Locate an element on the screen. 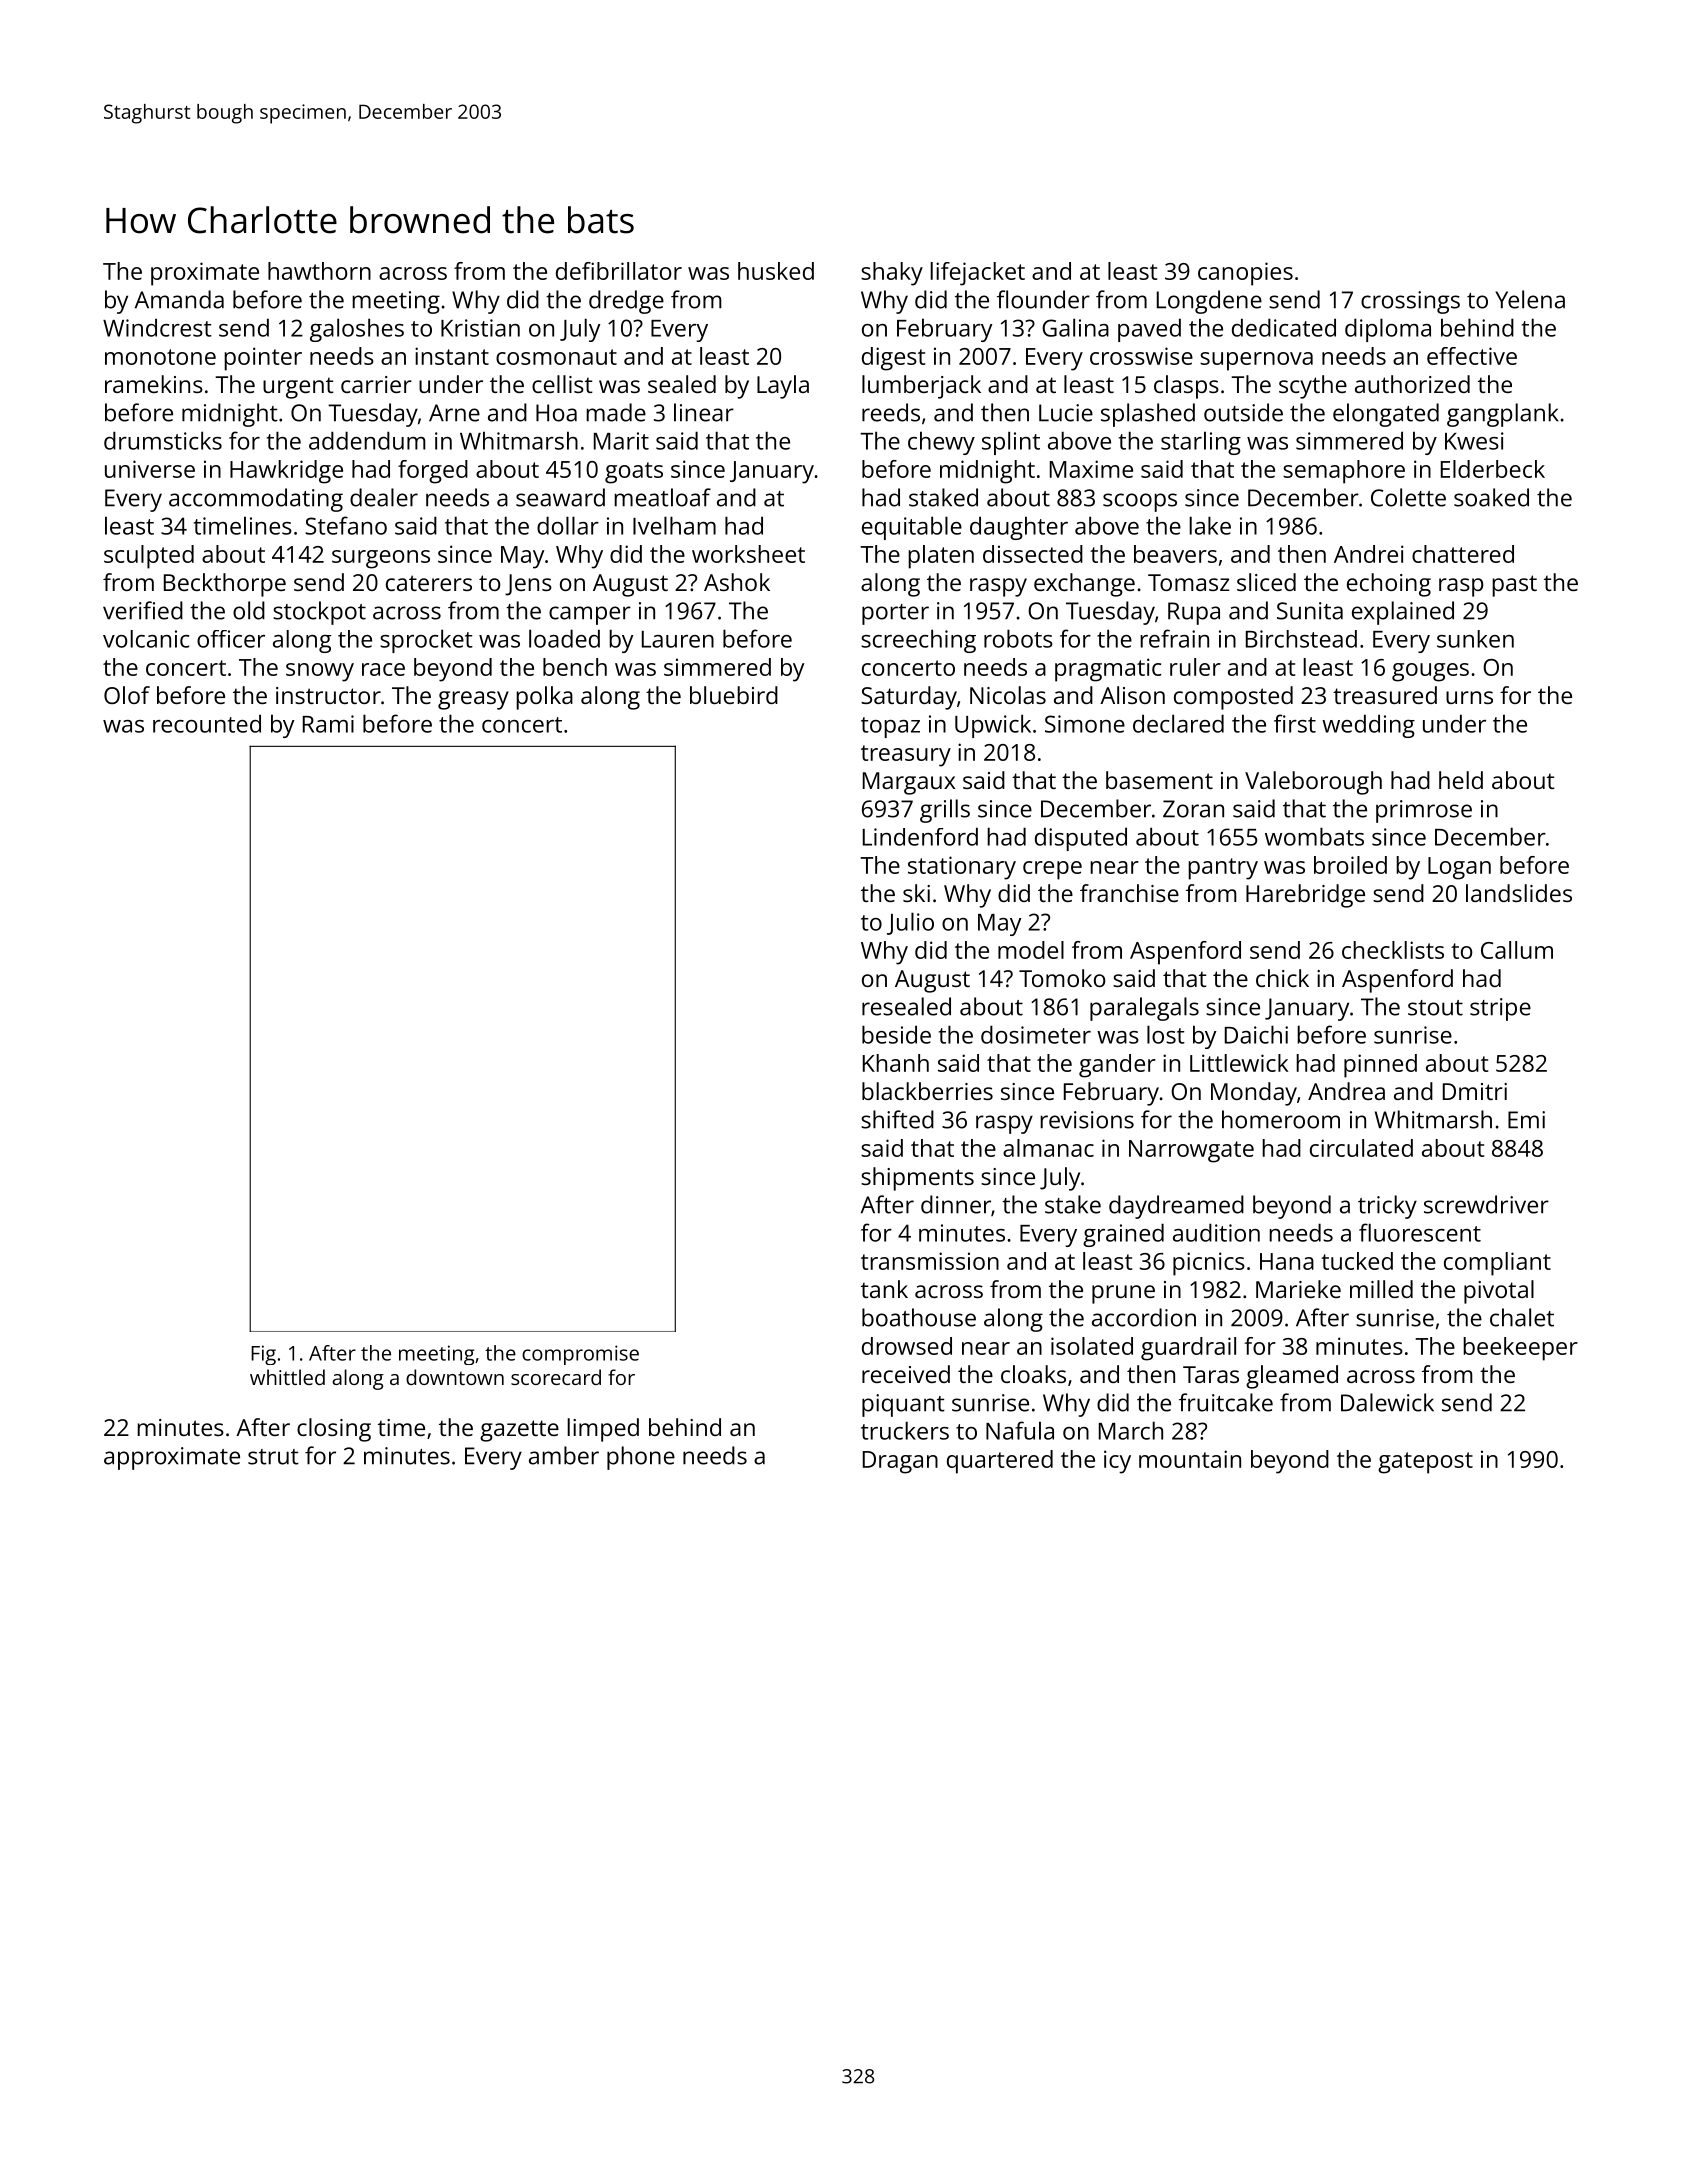  mountain is located at coordinates (1190, 1459).
